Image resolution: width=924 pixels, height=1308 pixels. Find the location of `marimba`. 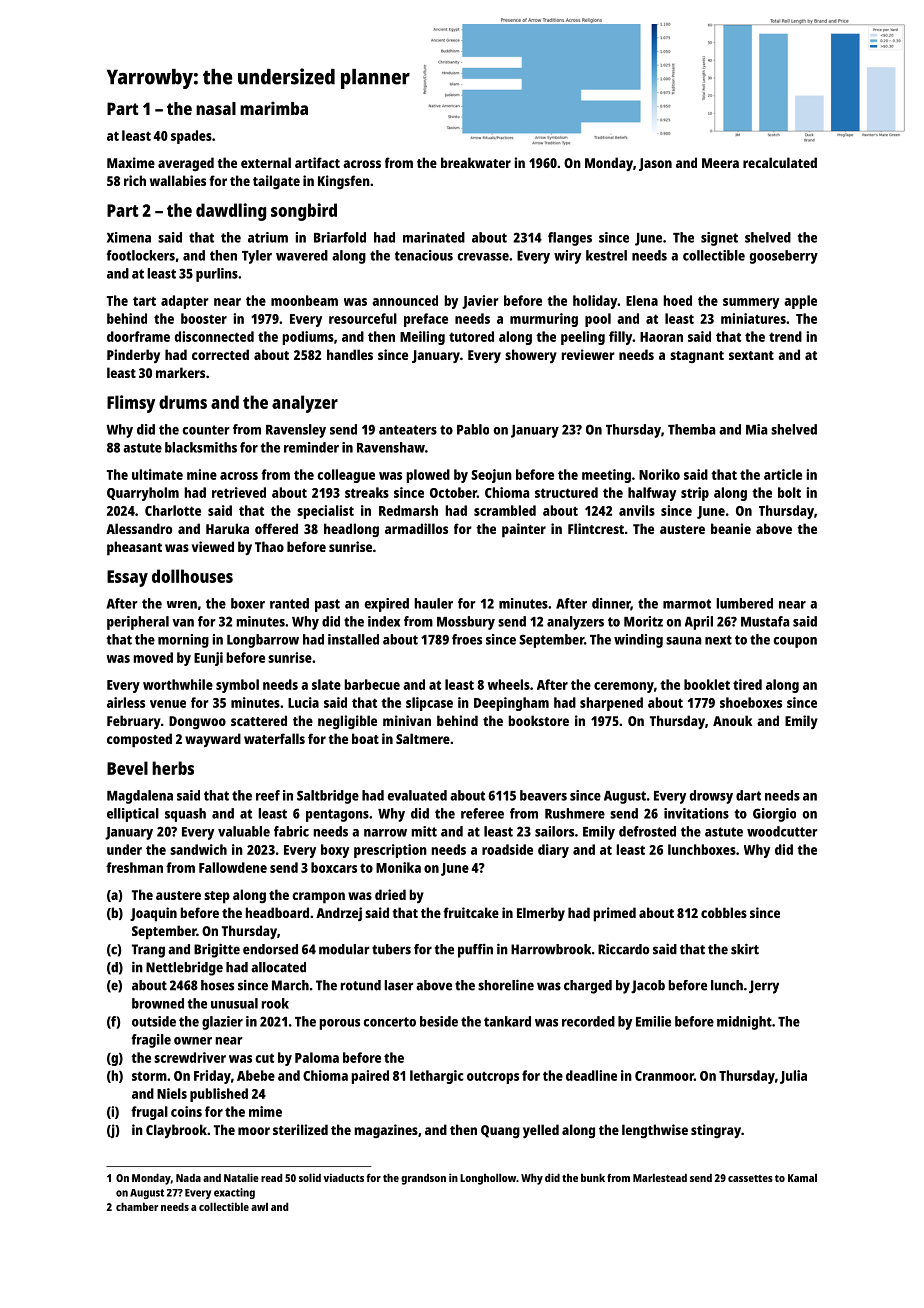

marimba is located at coordinates (274, 108).
